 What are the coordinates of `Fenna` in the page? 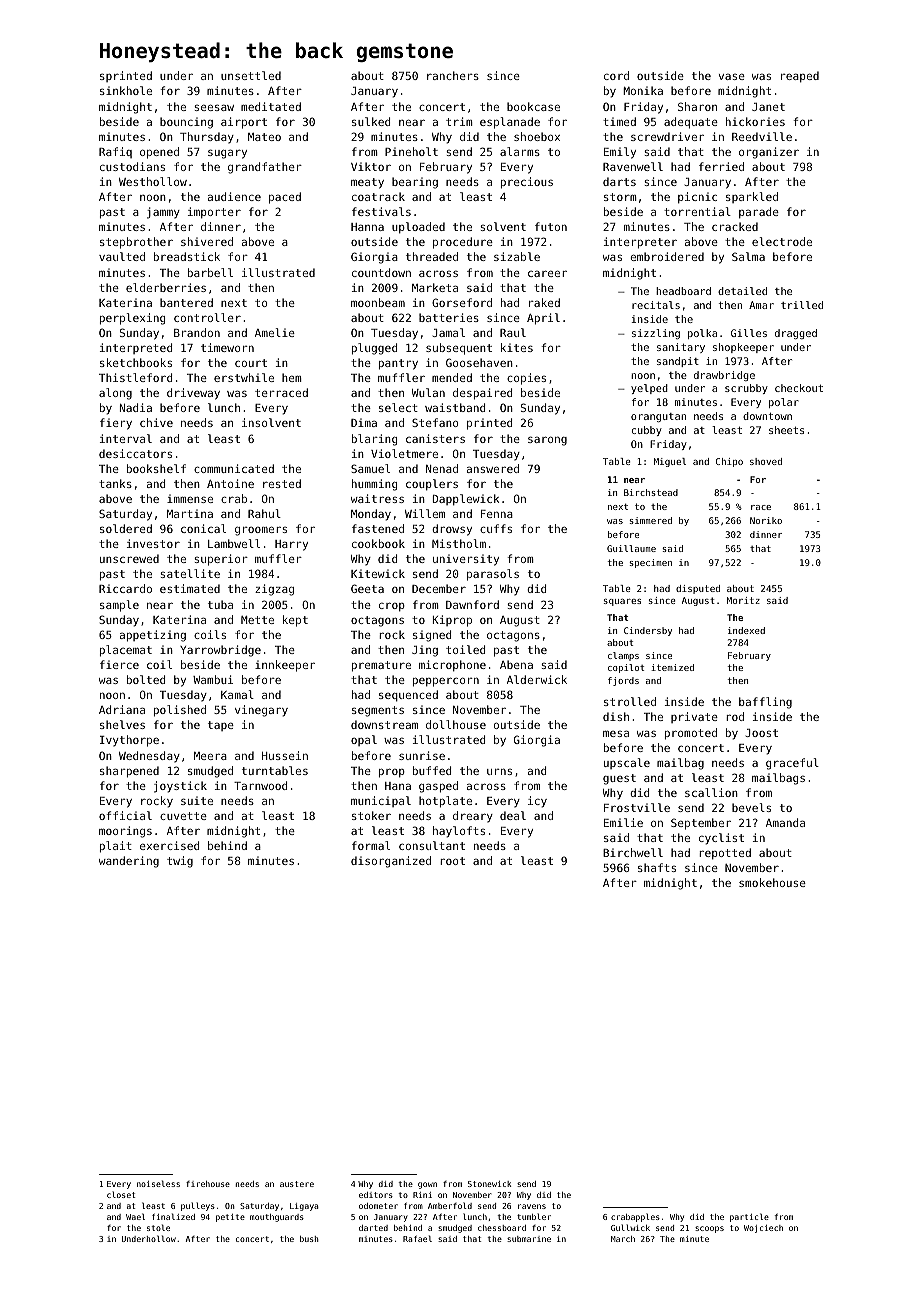 It's located at (497, 514).
